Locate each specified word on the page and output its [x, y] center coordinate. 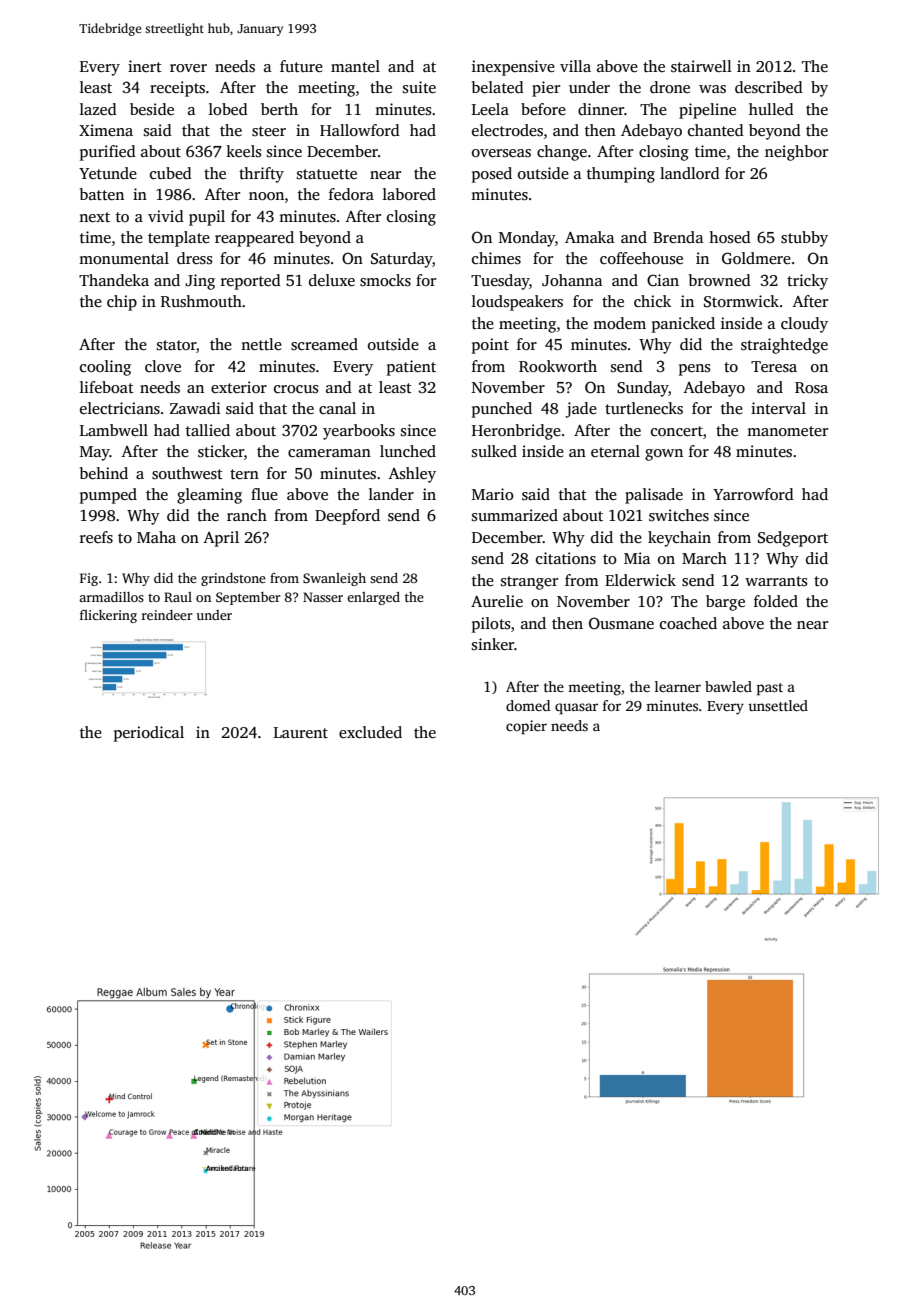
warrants [776, 581]
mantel [355, 66]
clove [163, 366]
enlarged [373, 598]
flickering [108, 616]
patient [411, 368]
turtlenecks [644, 408]
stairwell [701, 66]
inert [145, 66]
